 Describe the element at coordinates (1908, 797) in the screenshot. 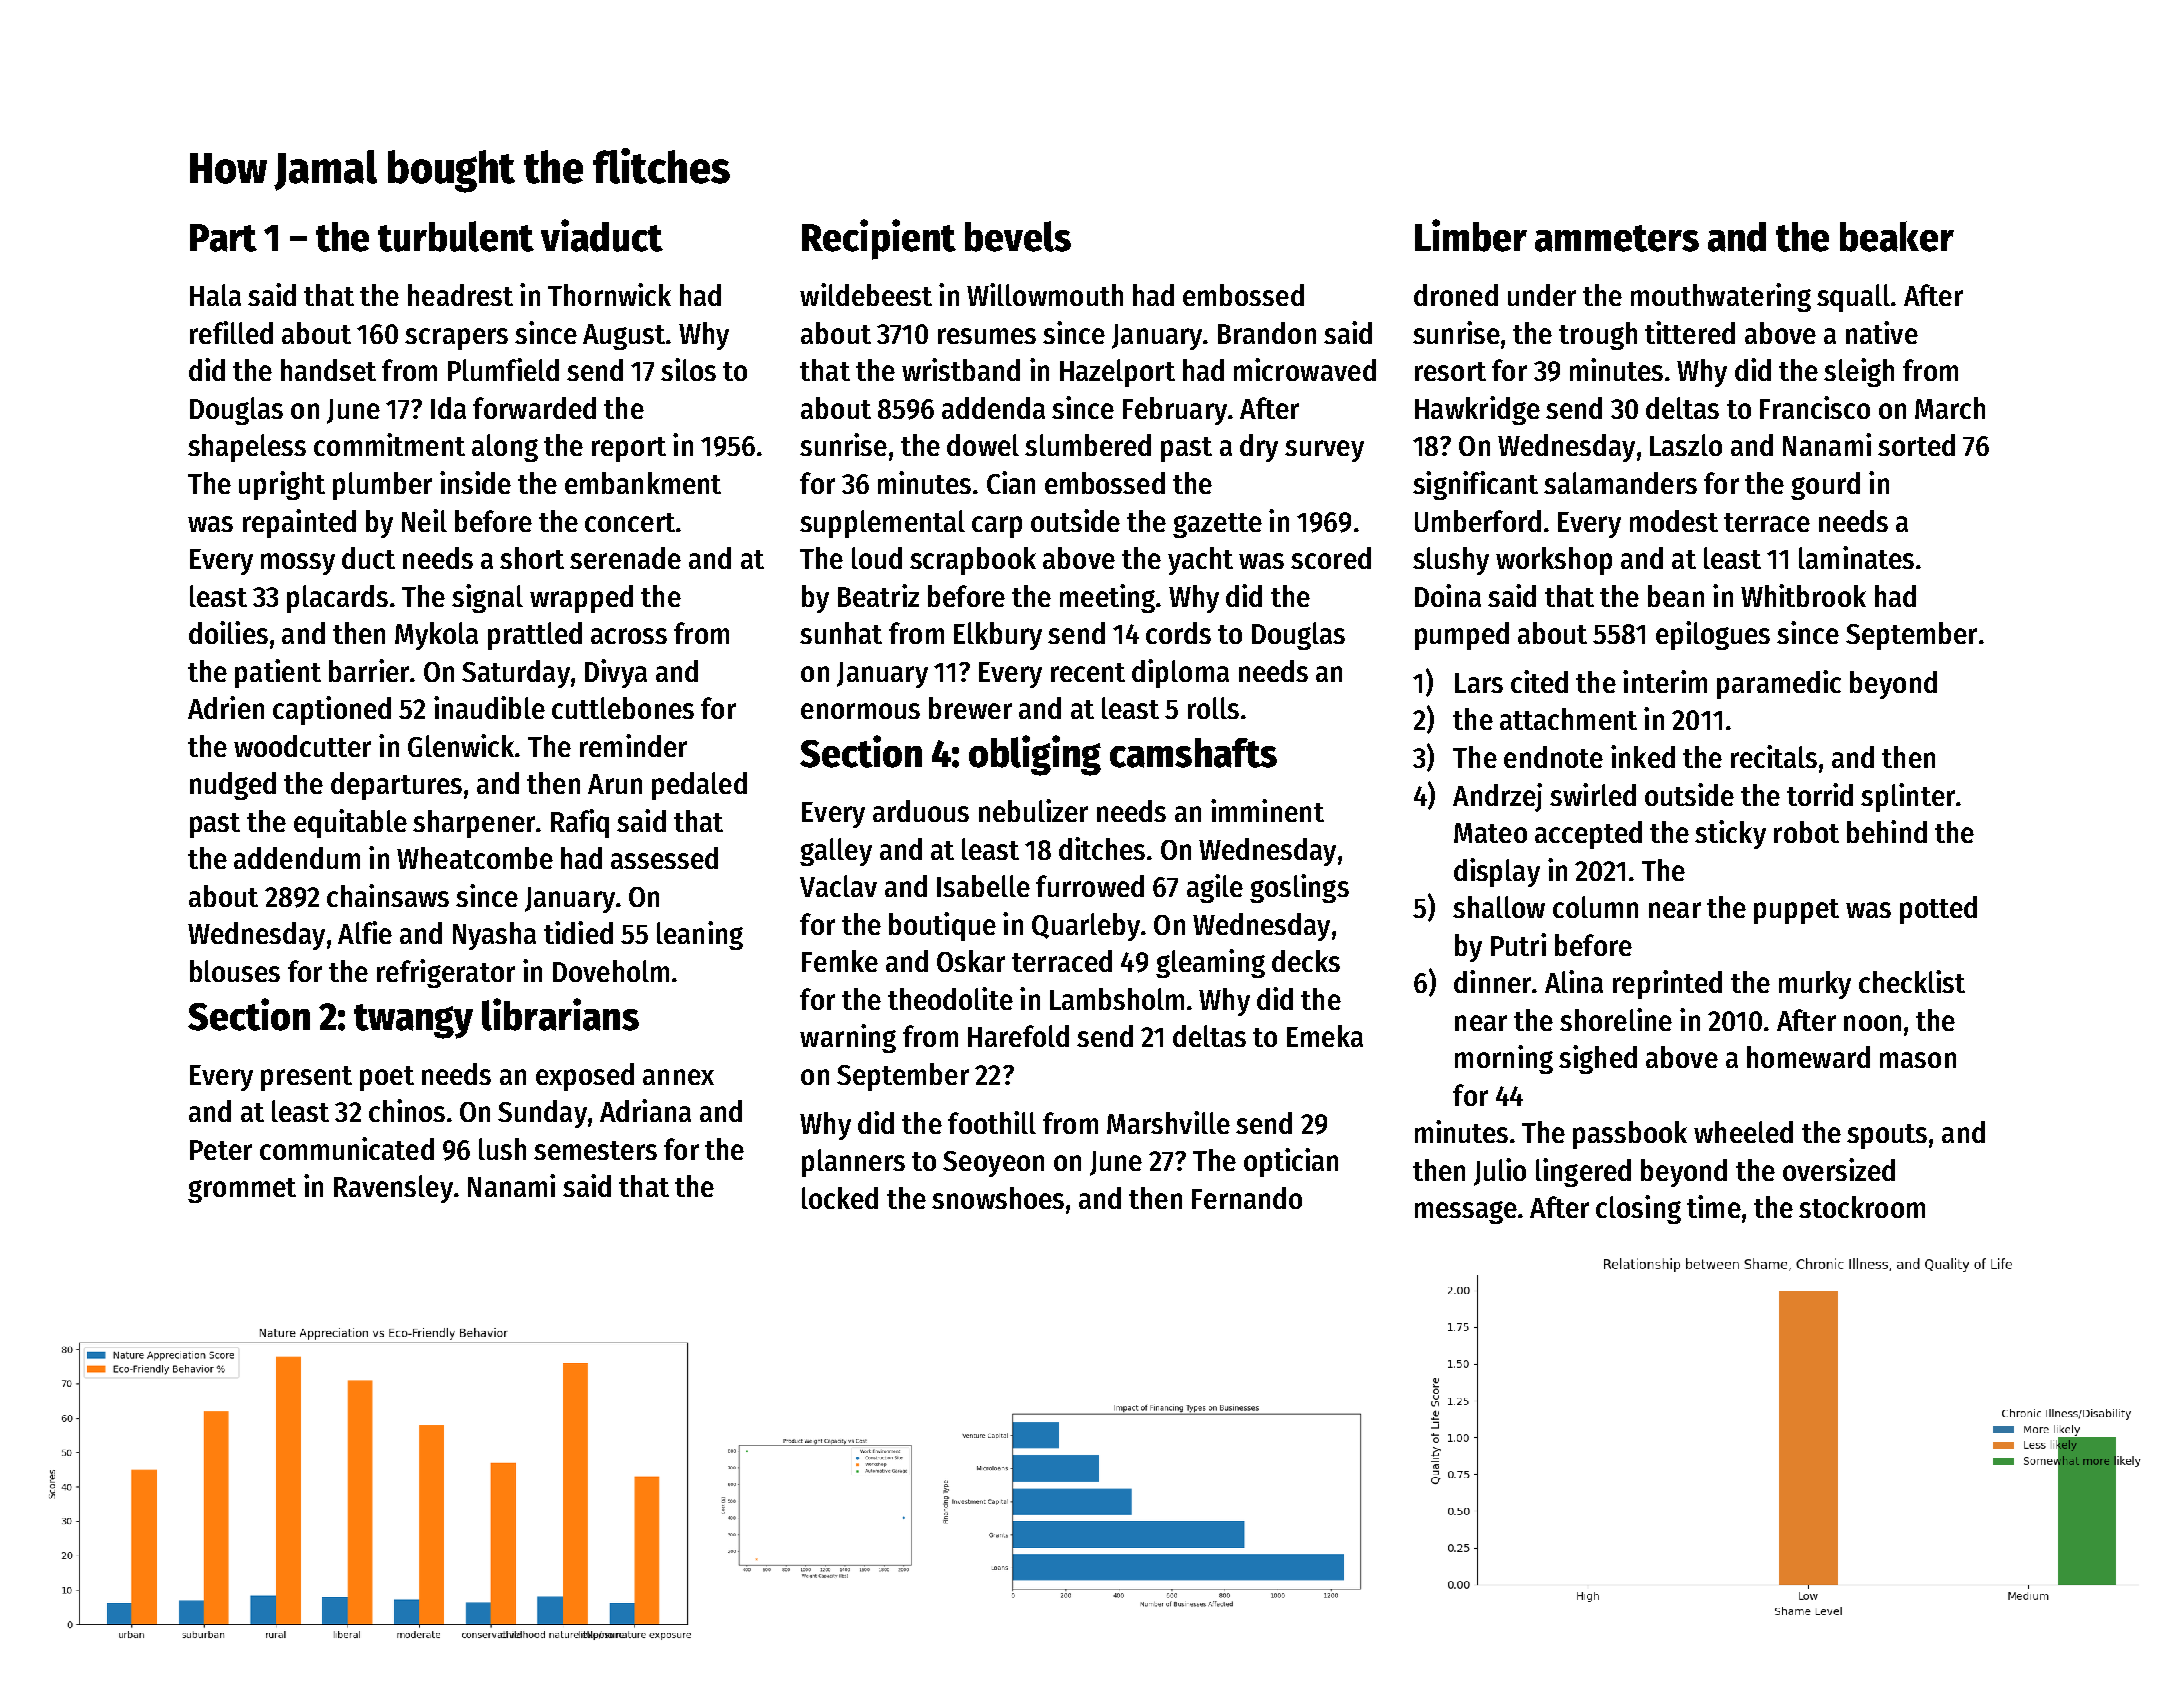

I see `splinter` at that location.
